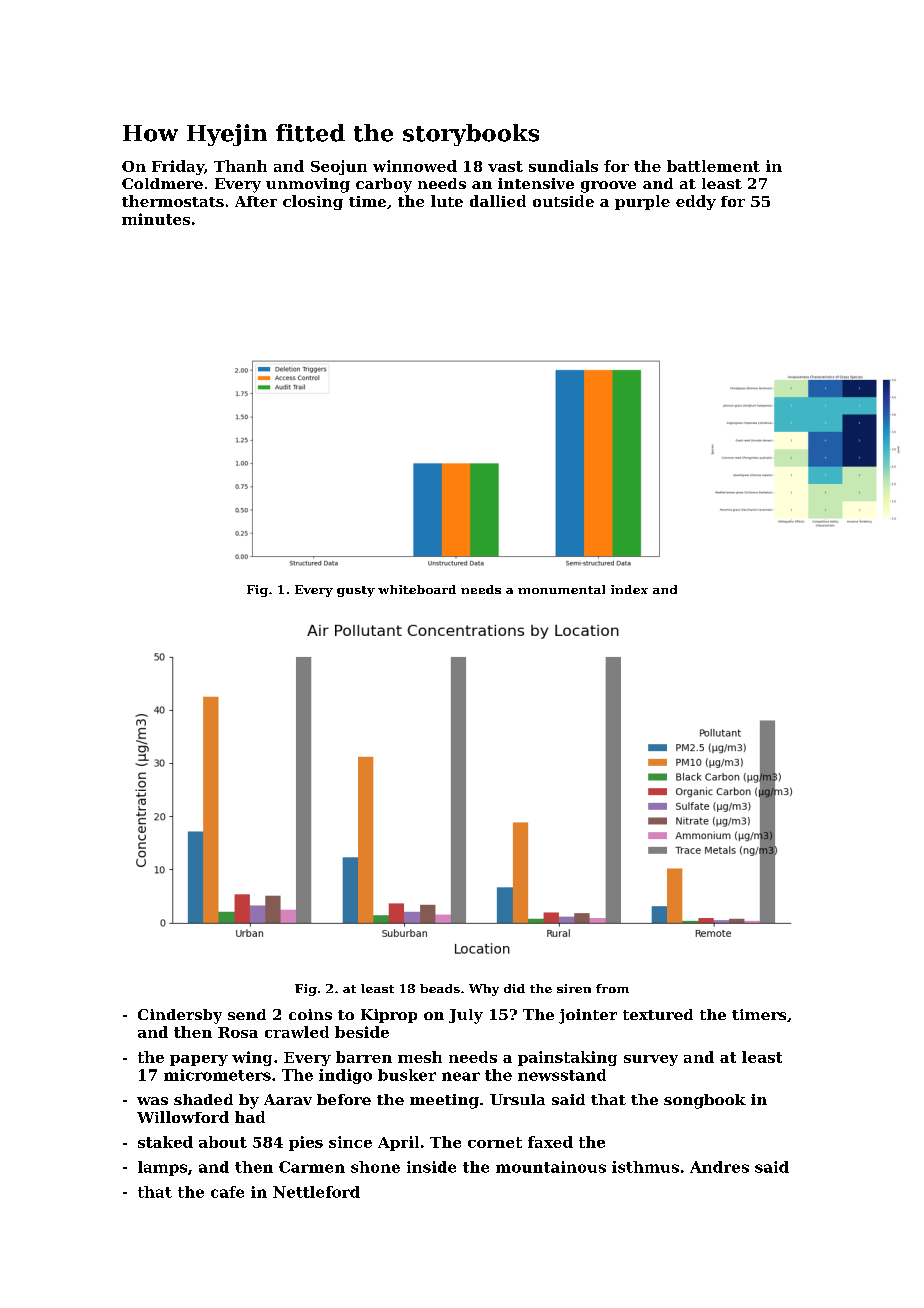 This image has width=924, height=1308. I want to click on shaded, so click(203, 1099).
